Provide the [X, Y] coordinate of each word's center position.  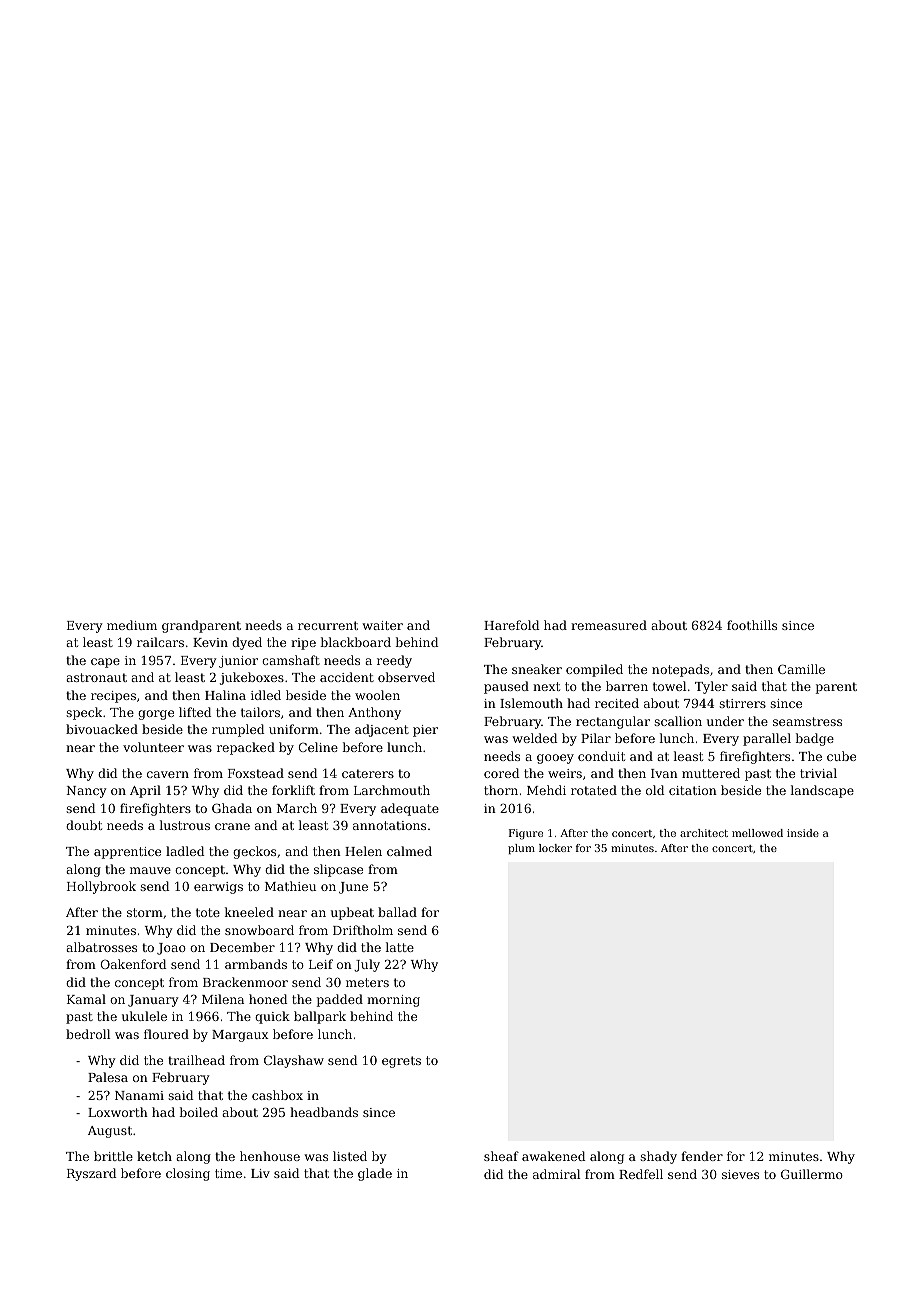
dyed [247, 643]
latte [399, 947]
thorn [501, 790]
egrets [401, 1062]
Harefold [512, 625]
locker [555, 848]
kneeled [249, 912]
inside [803, 833]
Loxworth [118, 1112]
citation [693, 790]
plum [521, 849]
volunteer [153, 747]
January [153, 1001]
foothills [752, 625]
